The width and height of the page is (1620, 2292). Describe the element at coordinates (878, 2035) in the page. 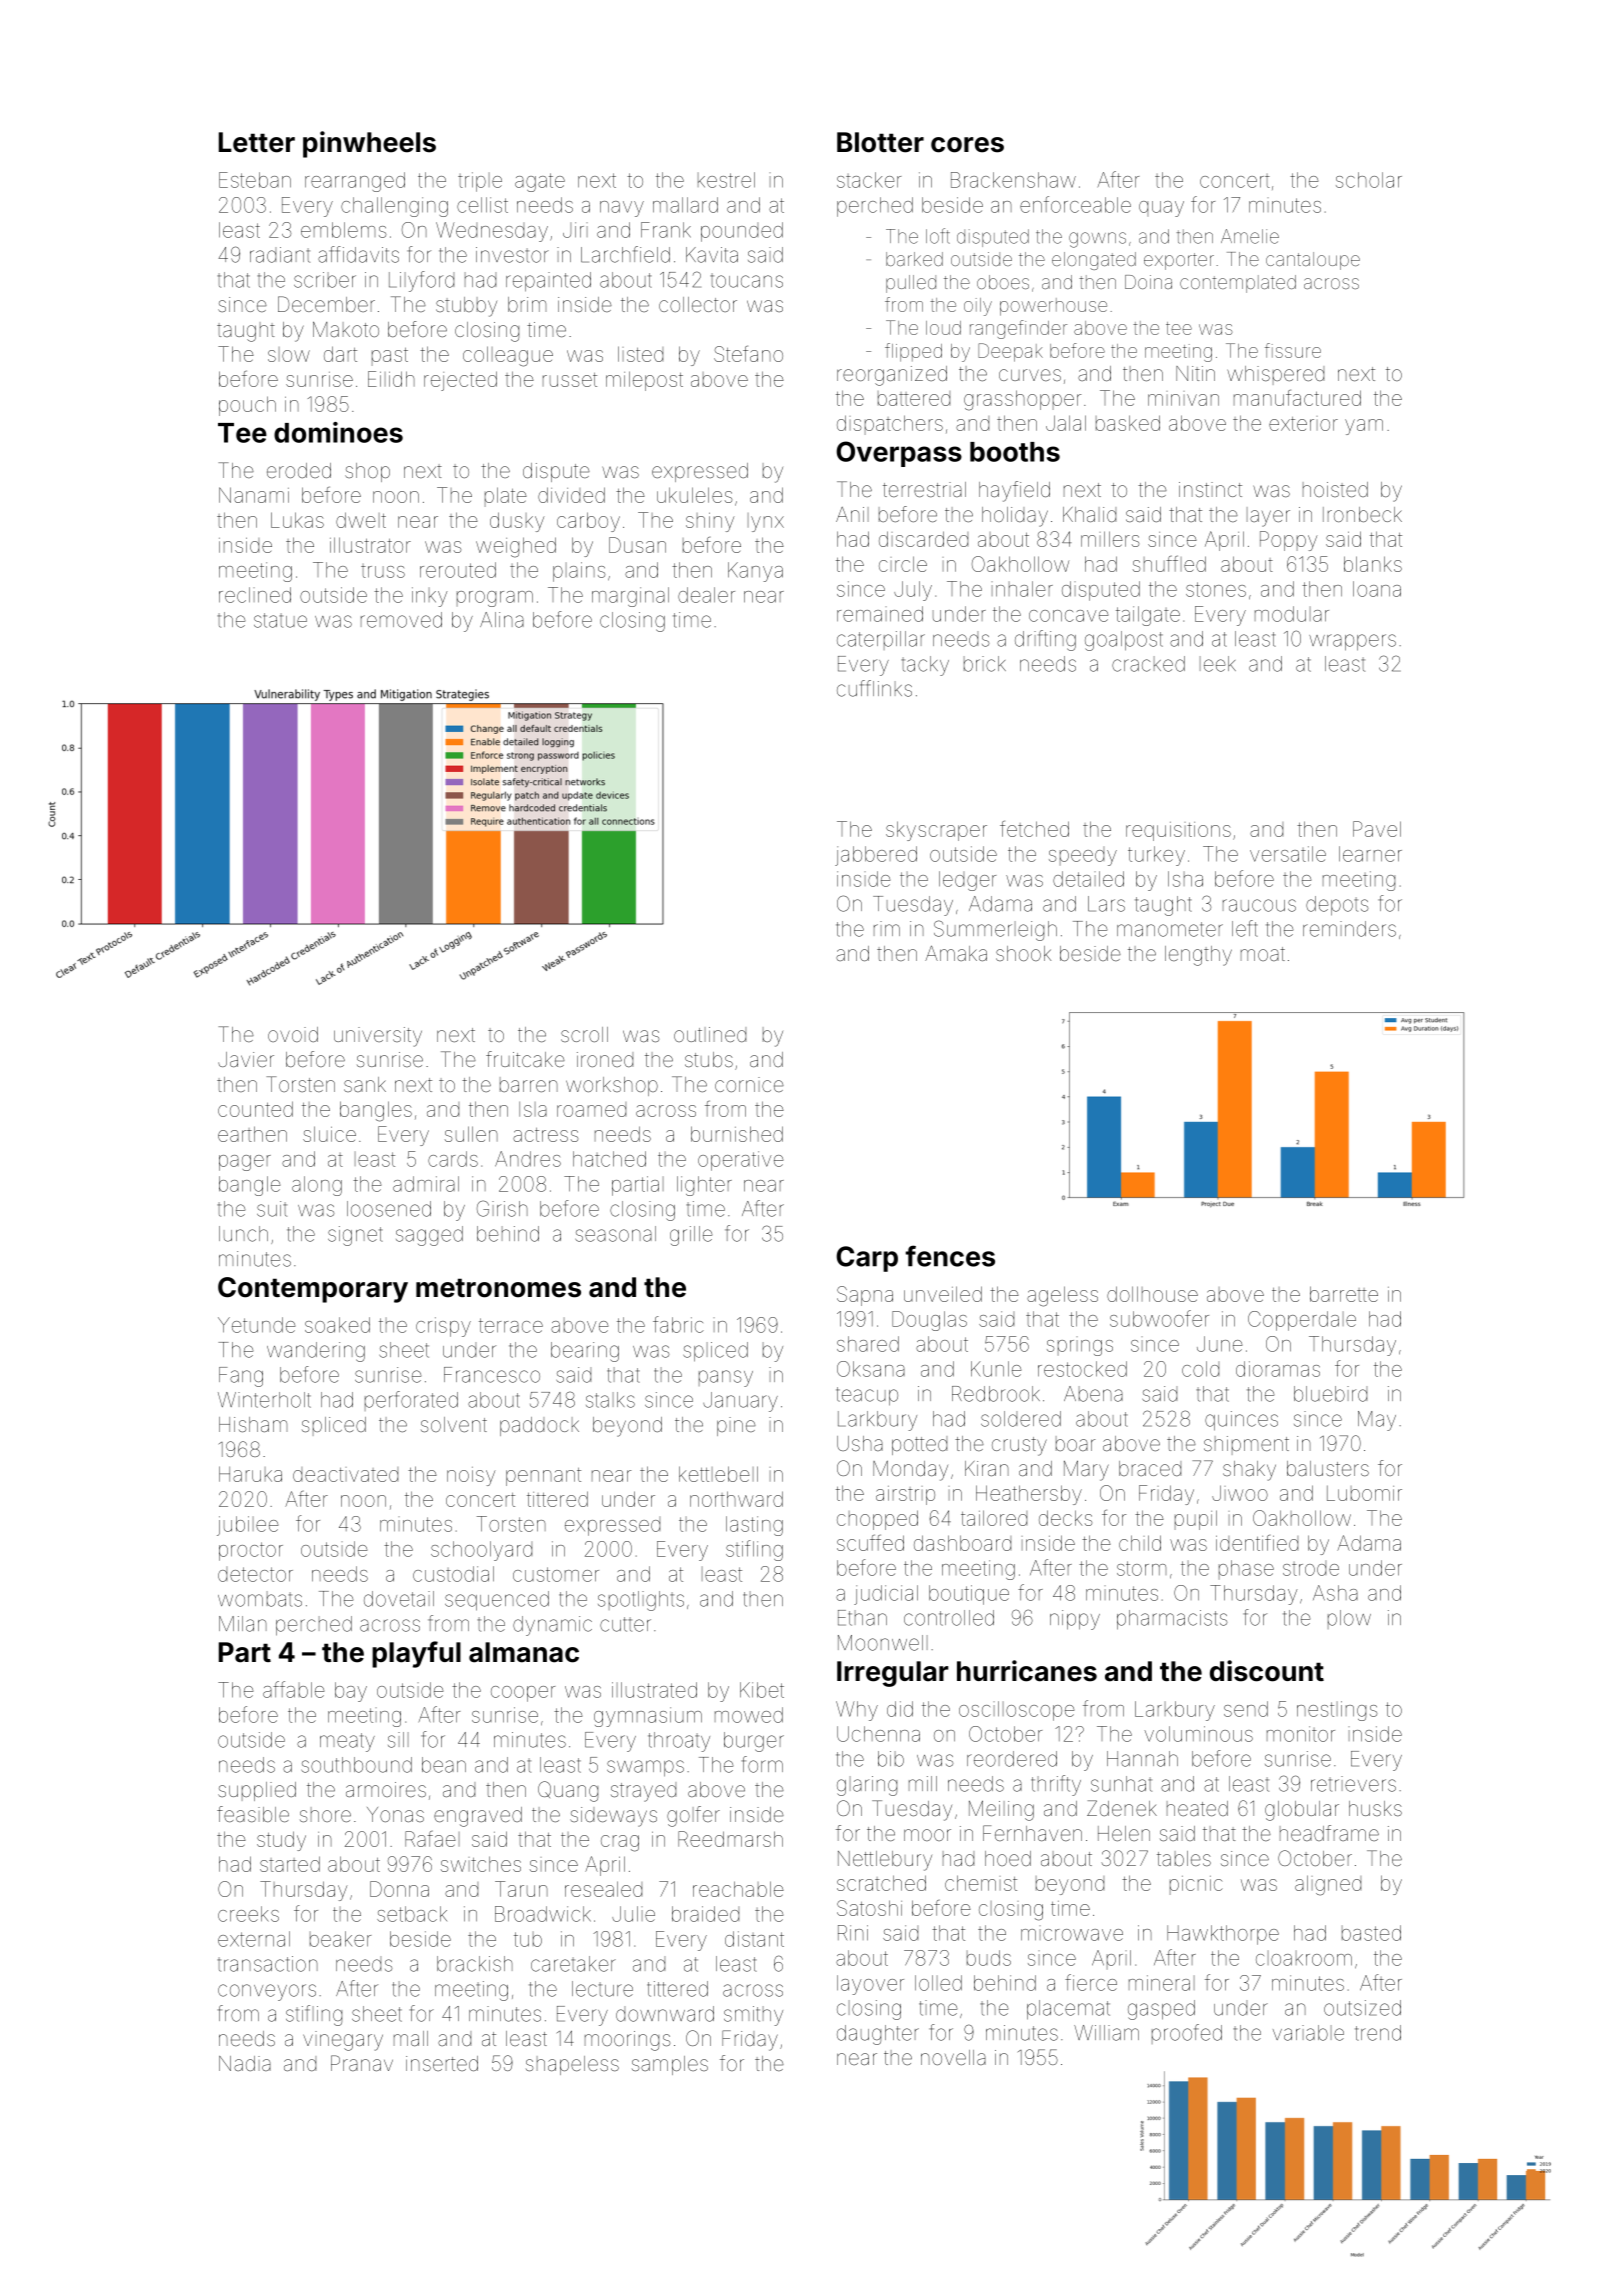

I see `daughter` at that location.
